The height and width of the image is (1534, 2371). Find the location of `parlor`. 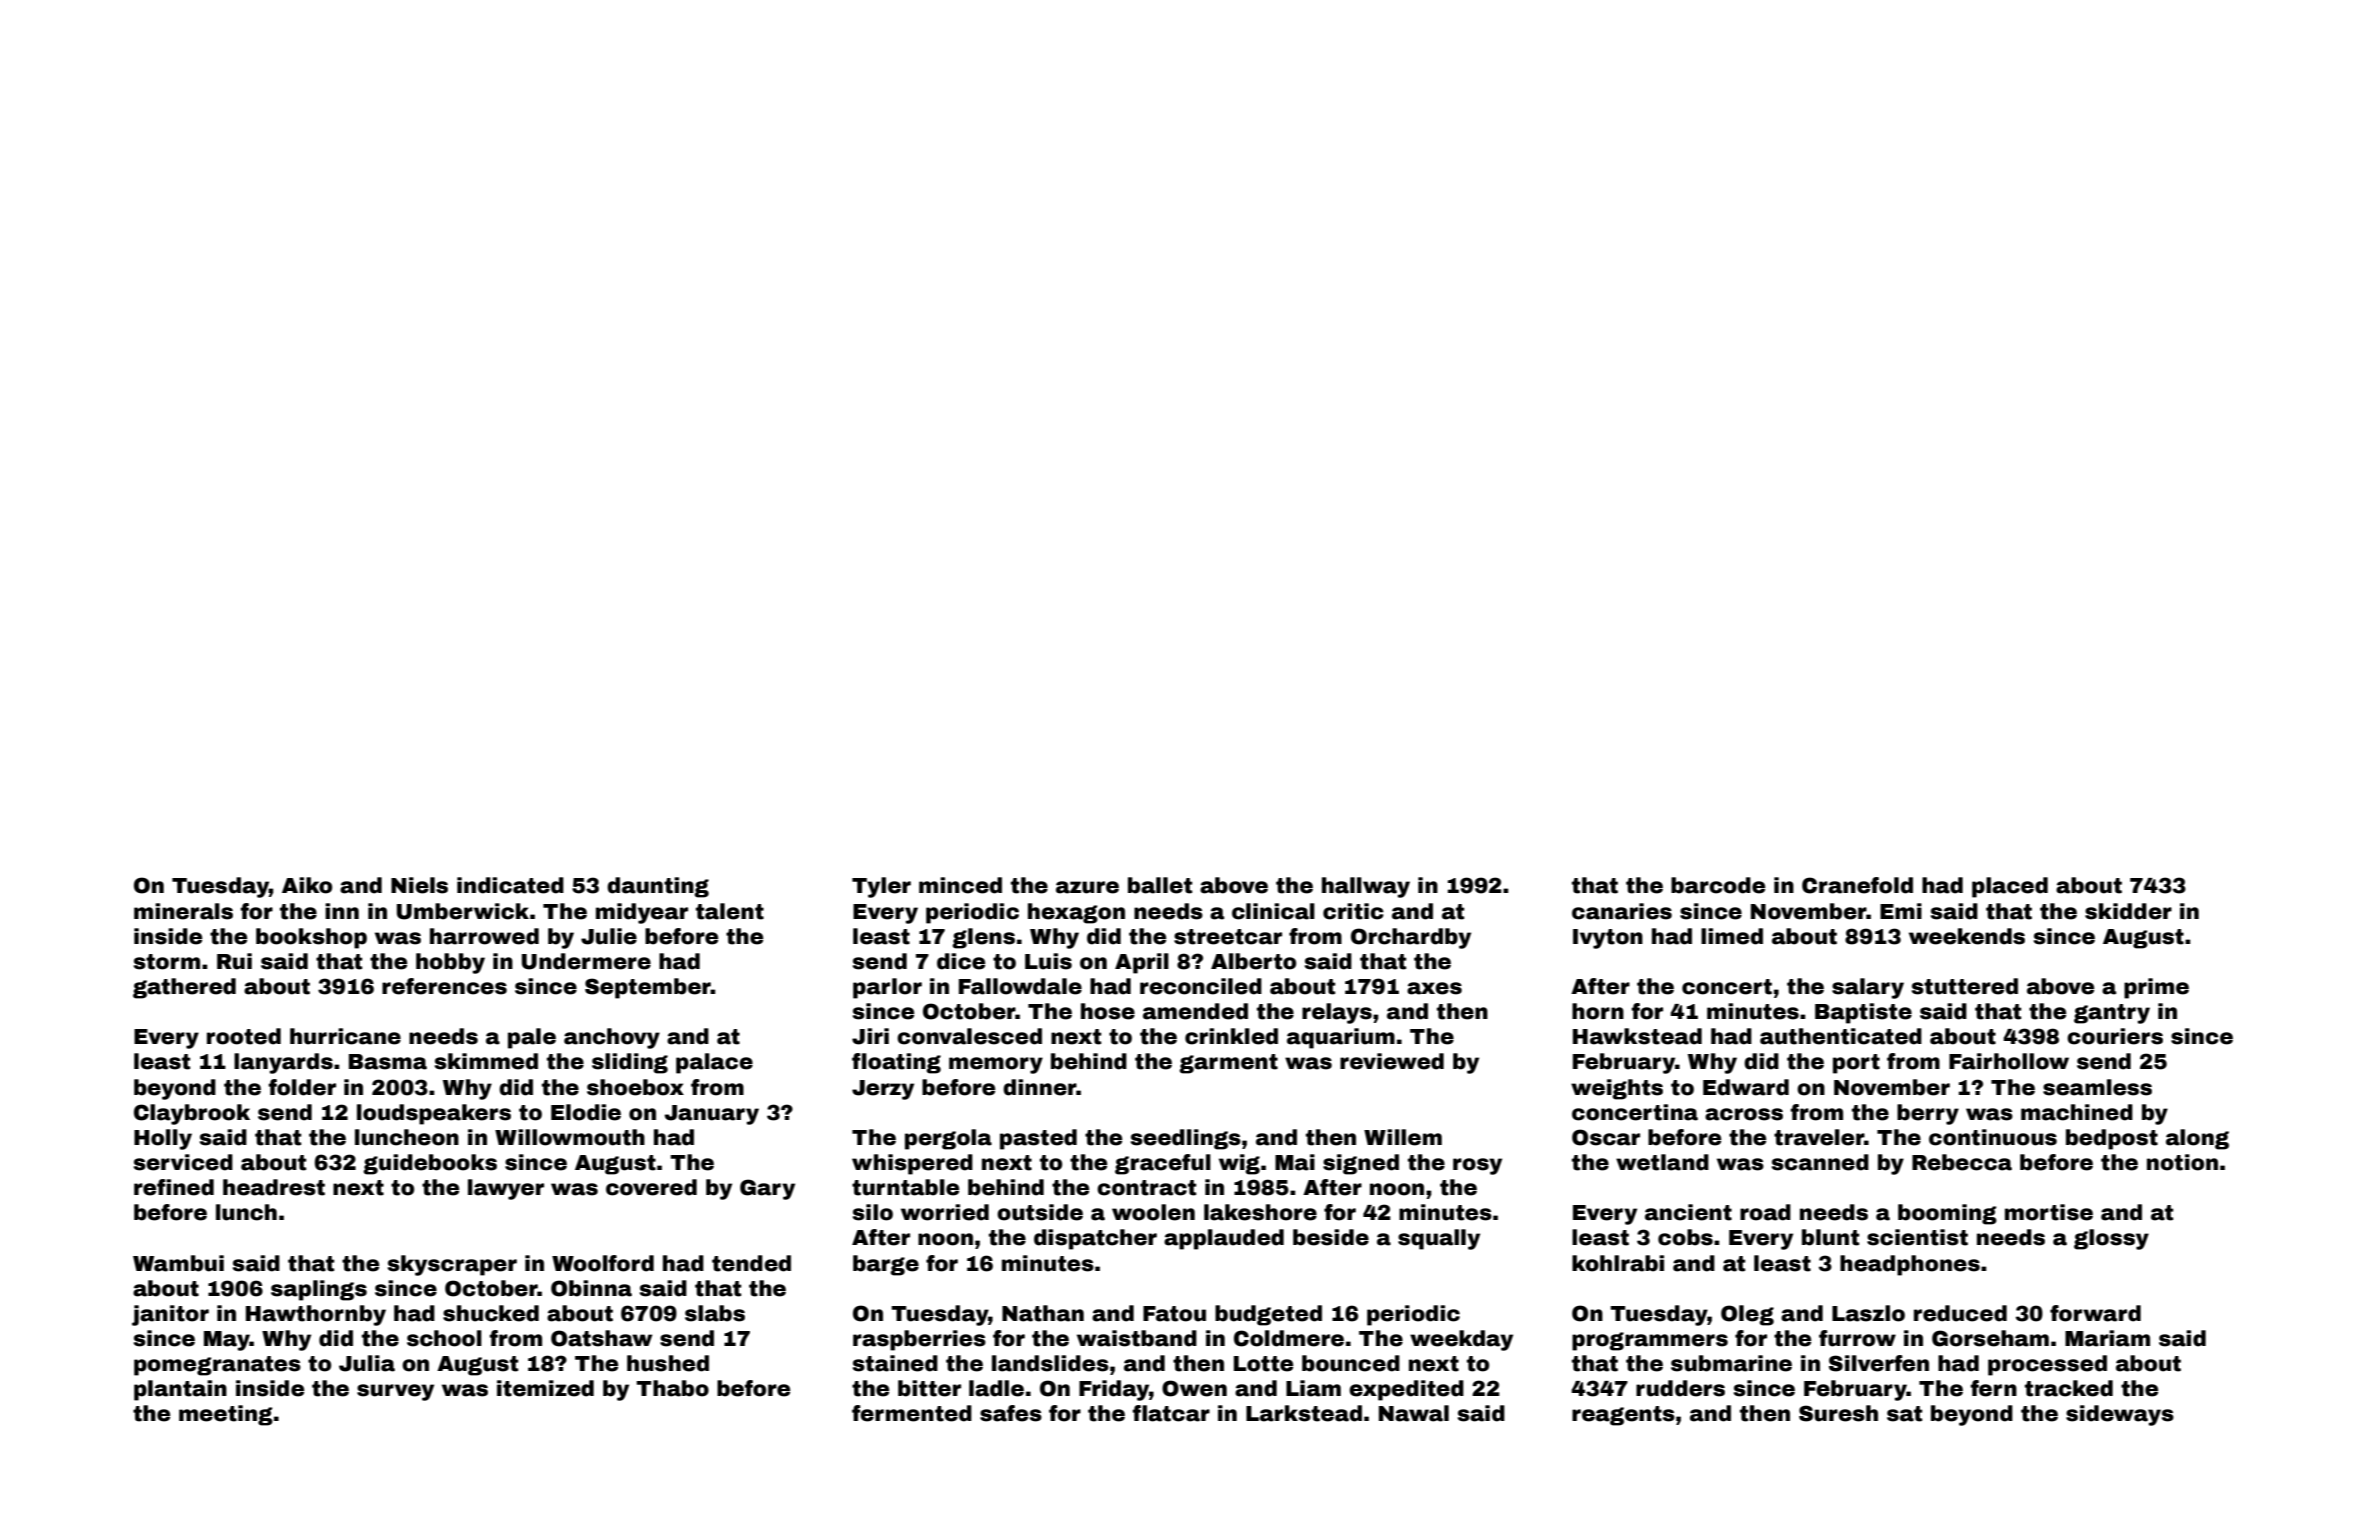

parlor is located at coordinates (887, 988).
